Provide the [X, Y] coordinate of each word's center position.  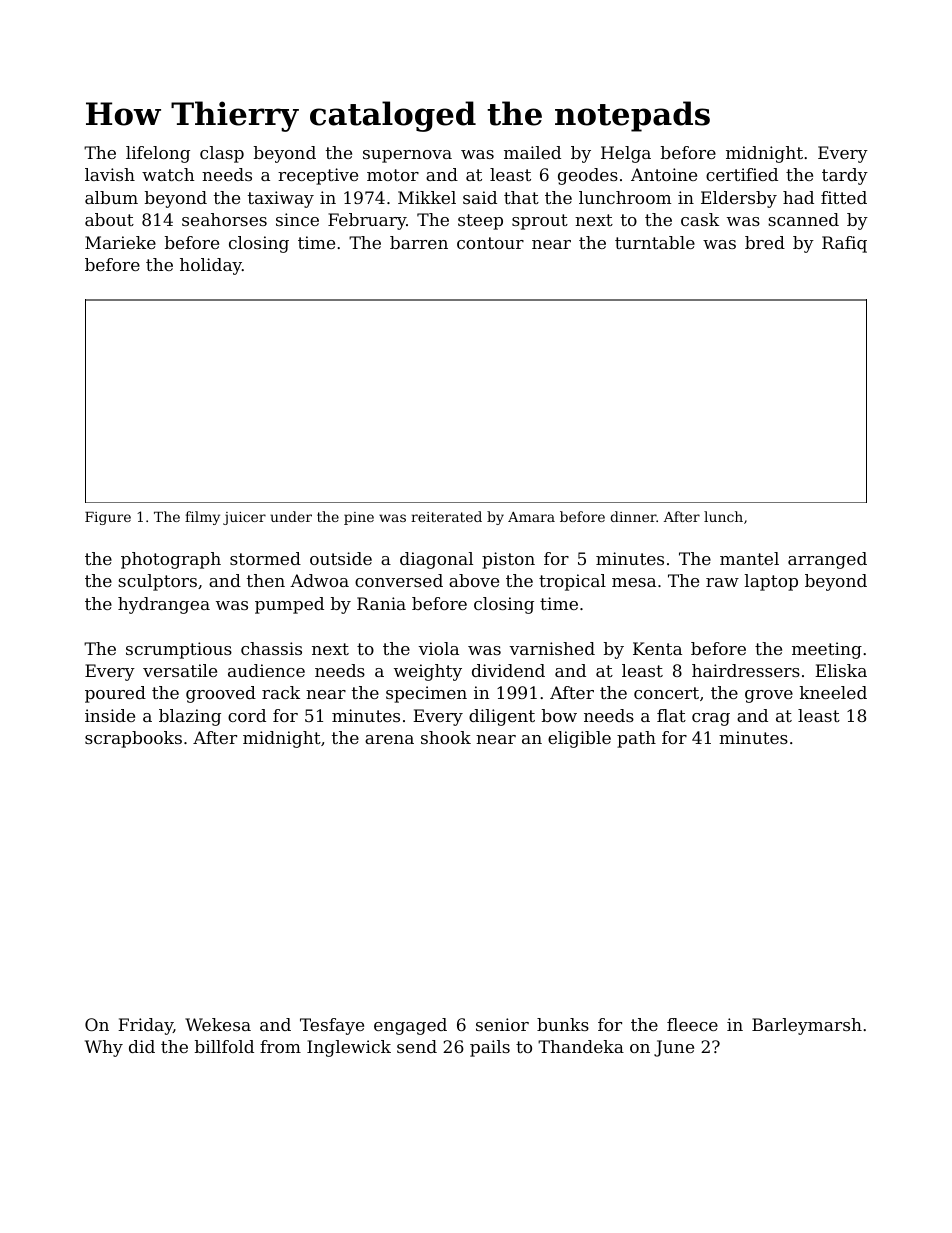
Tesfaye [332, 1026]
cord [247, 715]
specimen [426, 694]
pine [359, 518]
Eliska [841, 670]
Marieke [120, 242]
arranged [827, 560]
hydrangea [164, 605]
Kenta [657, 648]
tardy [845, 176]
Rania [381, 603]
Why [104, 1048]
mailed [532, 152]
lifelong [158, 154]
